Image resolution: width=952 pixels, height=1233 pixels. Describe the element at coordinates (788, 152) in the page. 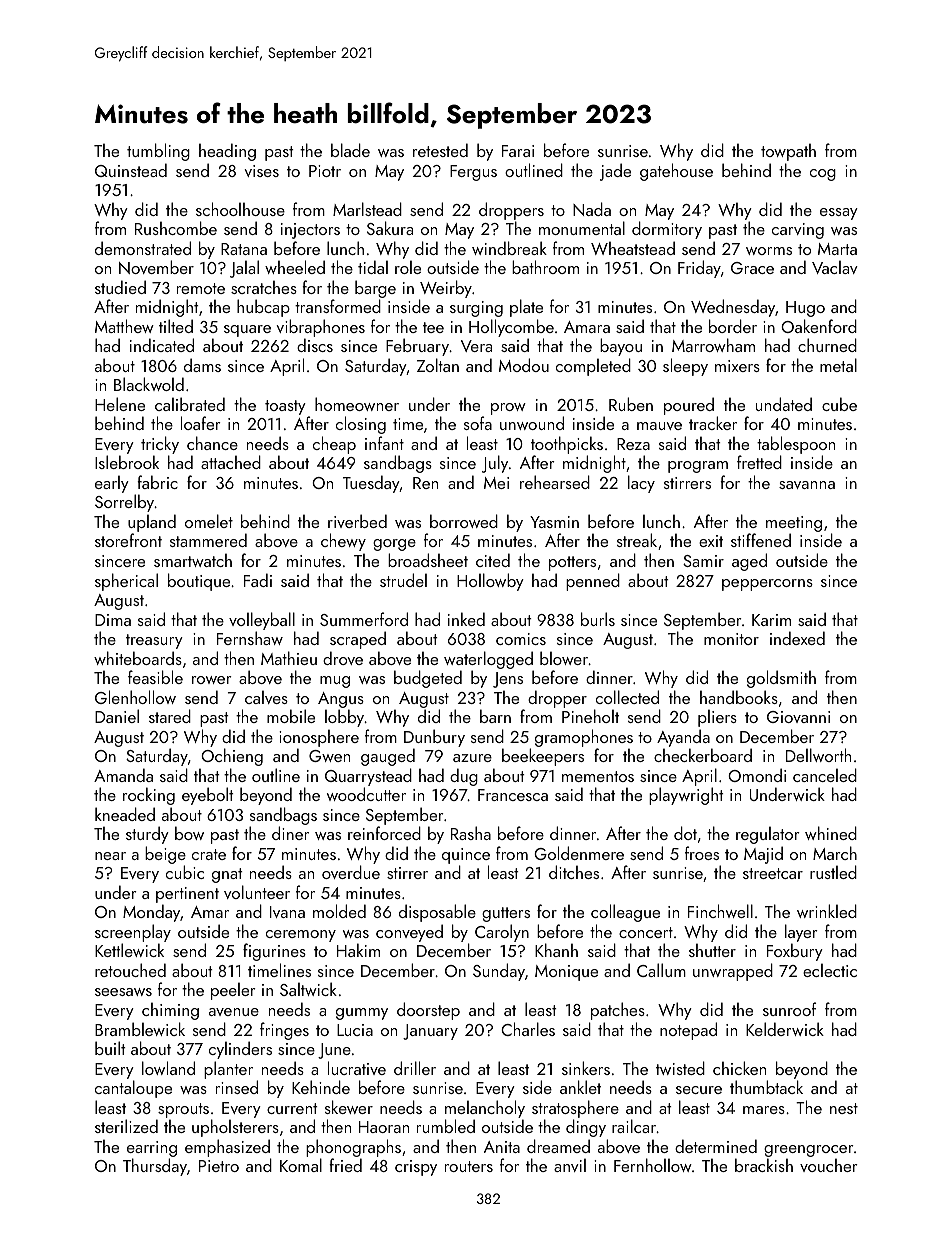

I see `towpath` at that location.
